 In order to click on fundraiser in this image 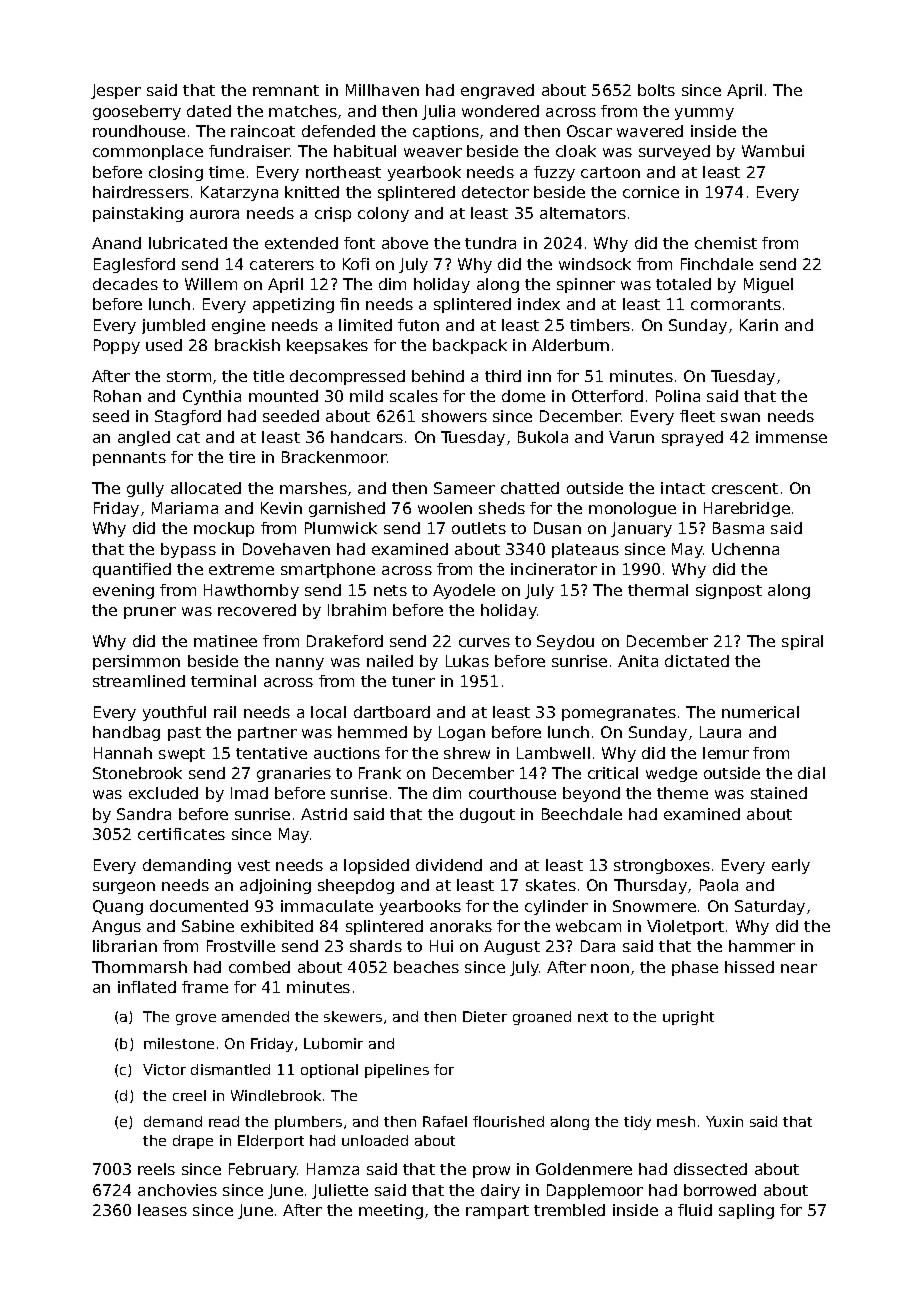, I will do `click(249, 151)`.
